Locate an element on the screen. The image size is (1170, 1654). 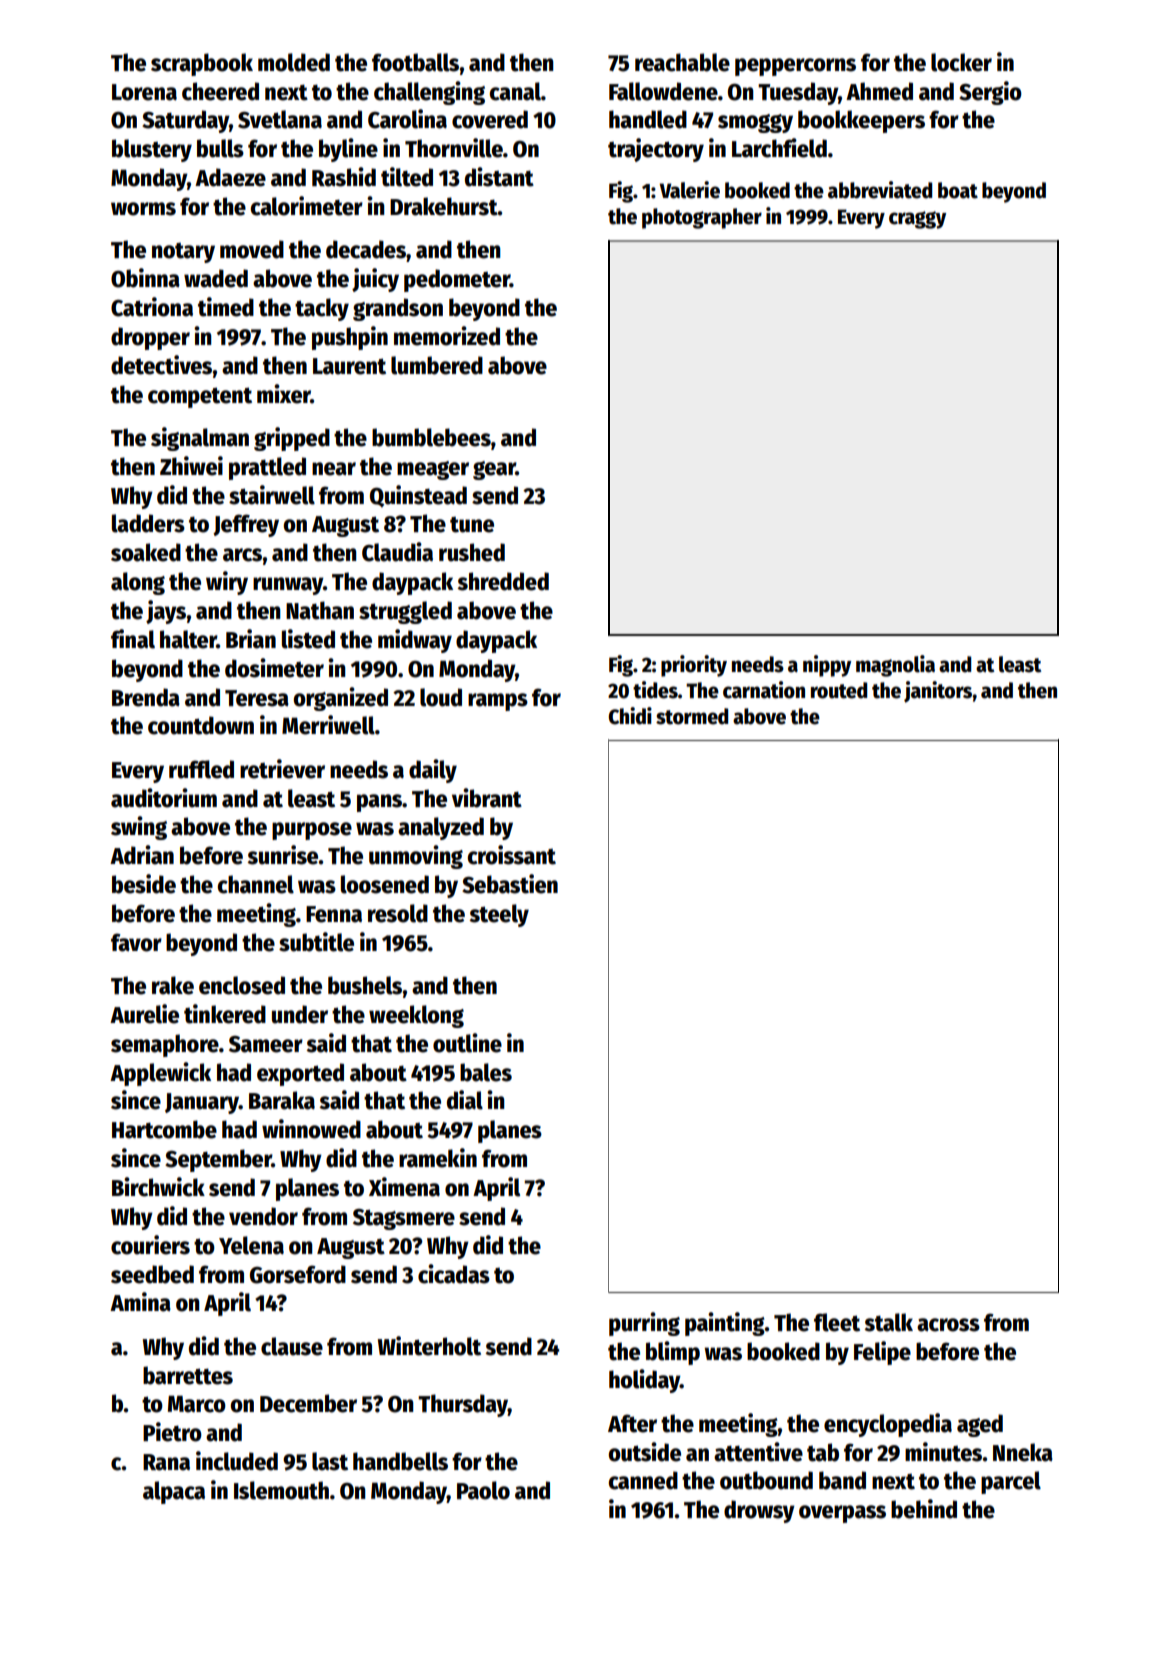
photographer is located at coordinates (702, 218).
